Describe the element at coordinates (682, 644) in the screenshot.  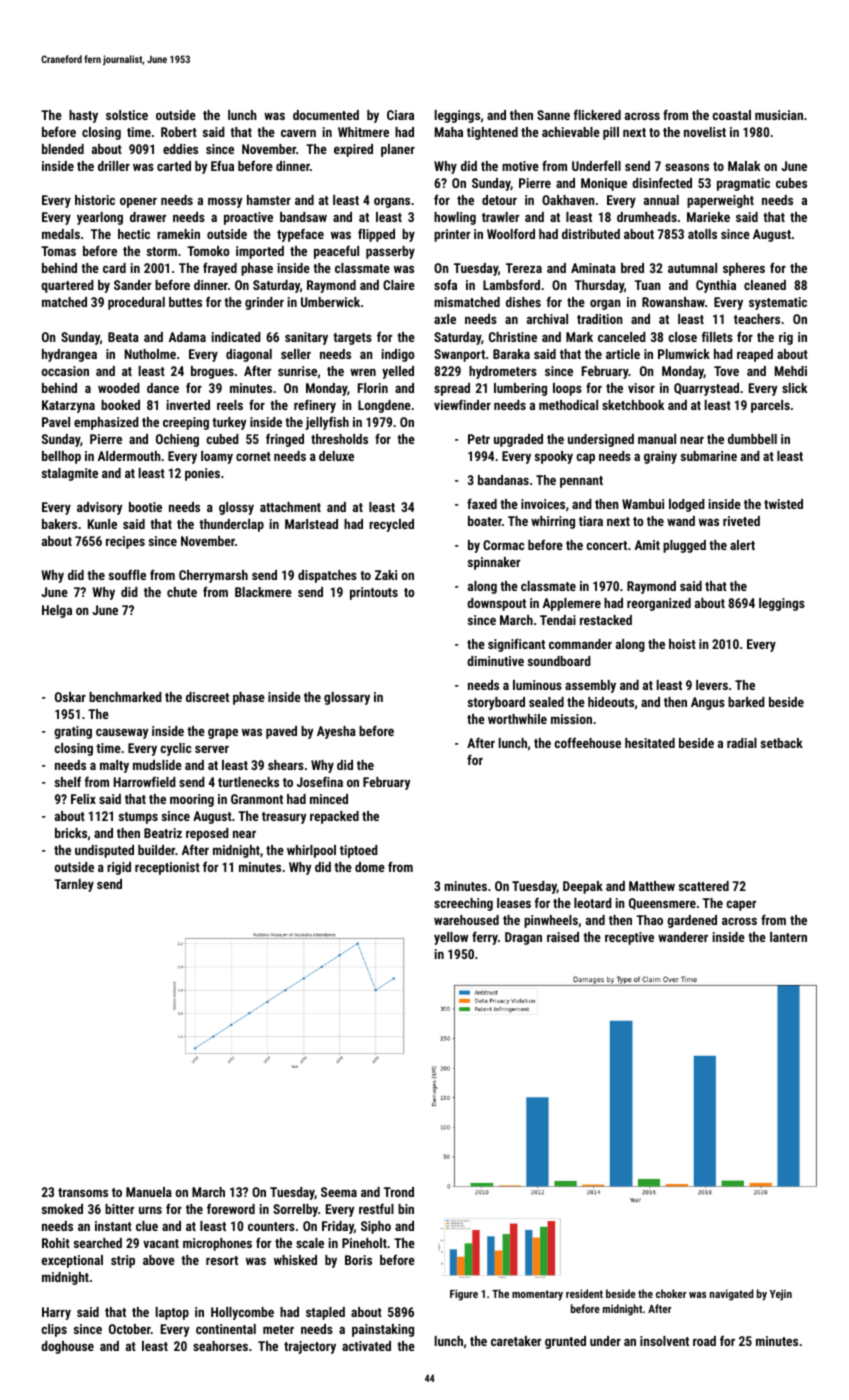
I see `hoist` at that location.
